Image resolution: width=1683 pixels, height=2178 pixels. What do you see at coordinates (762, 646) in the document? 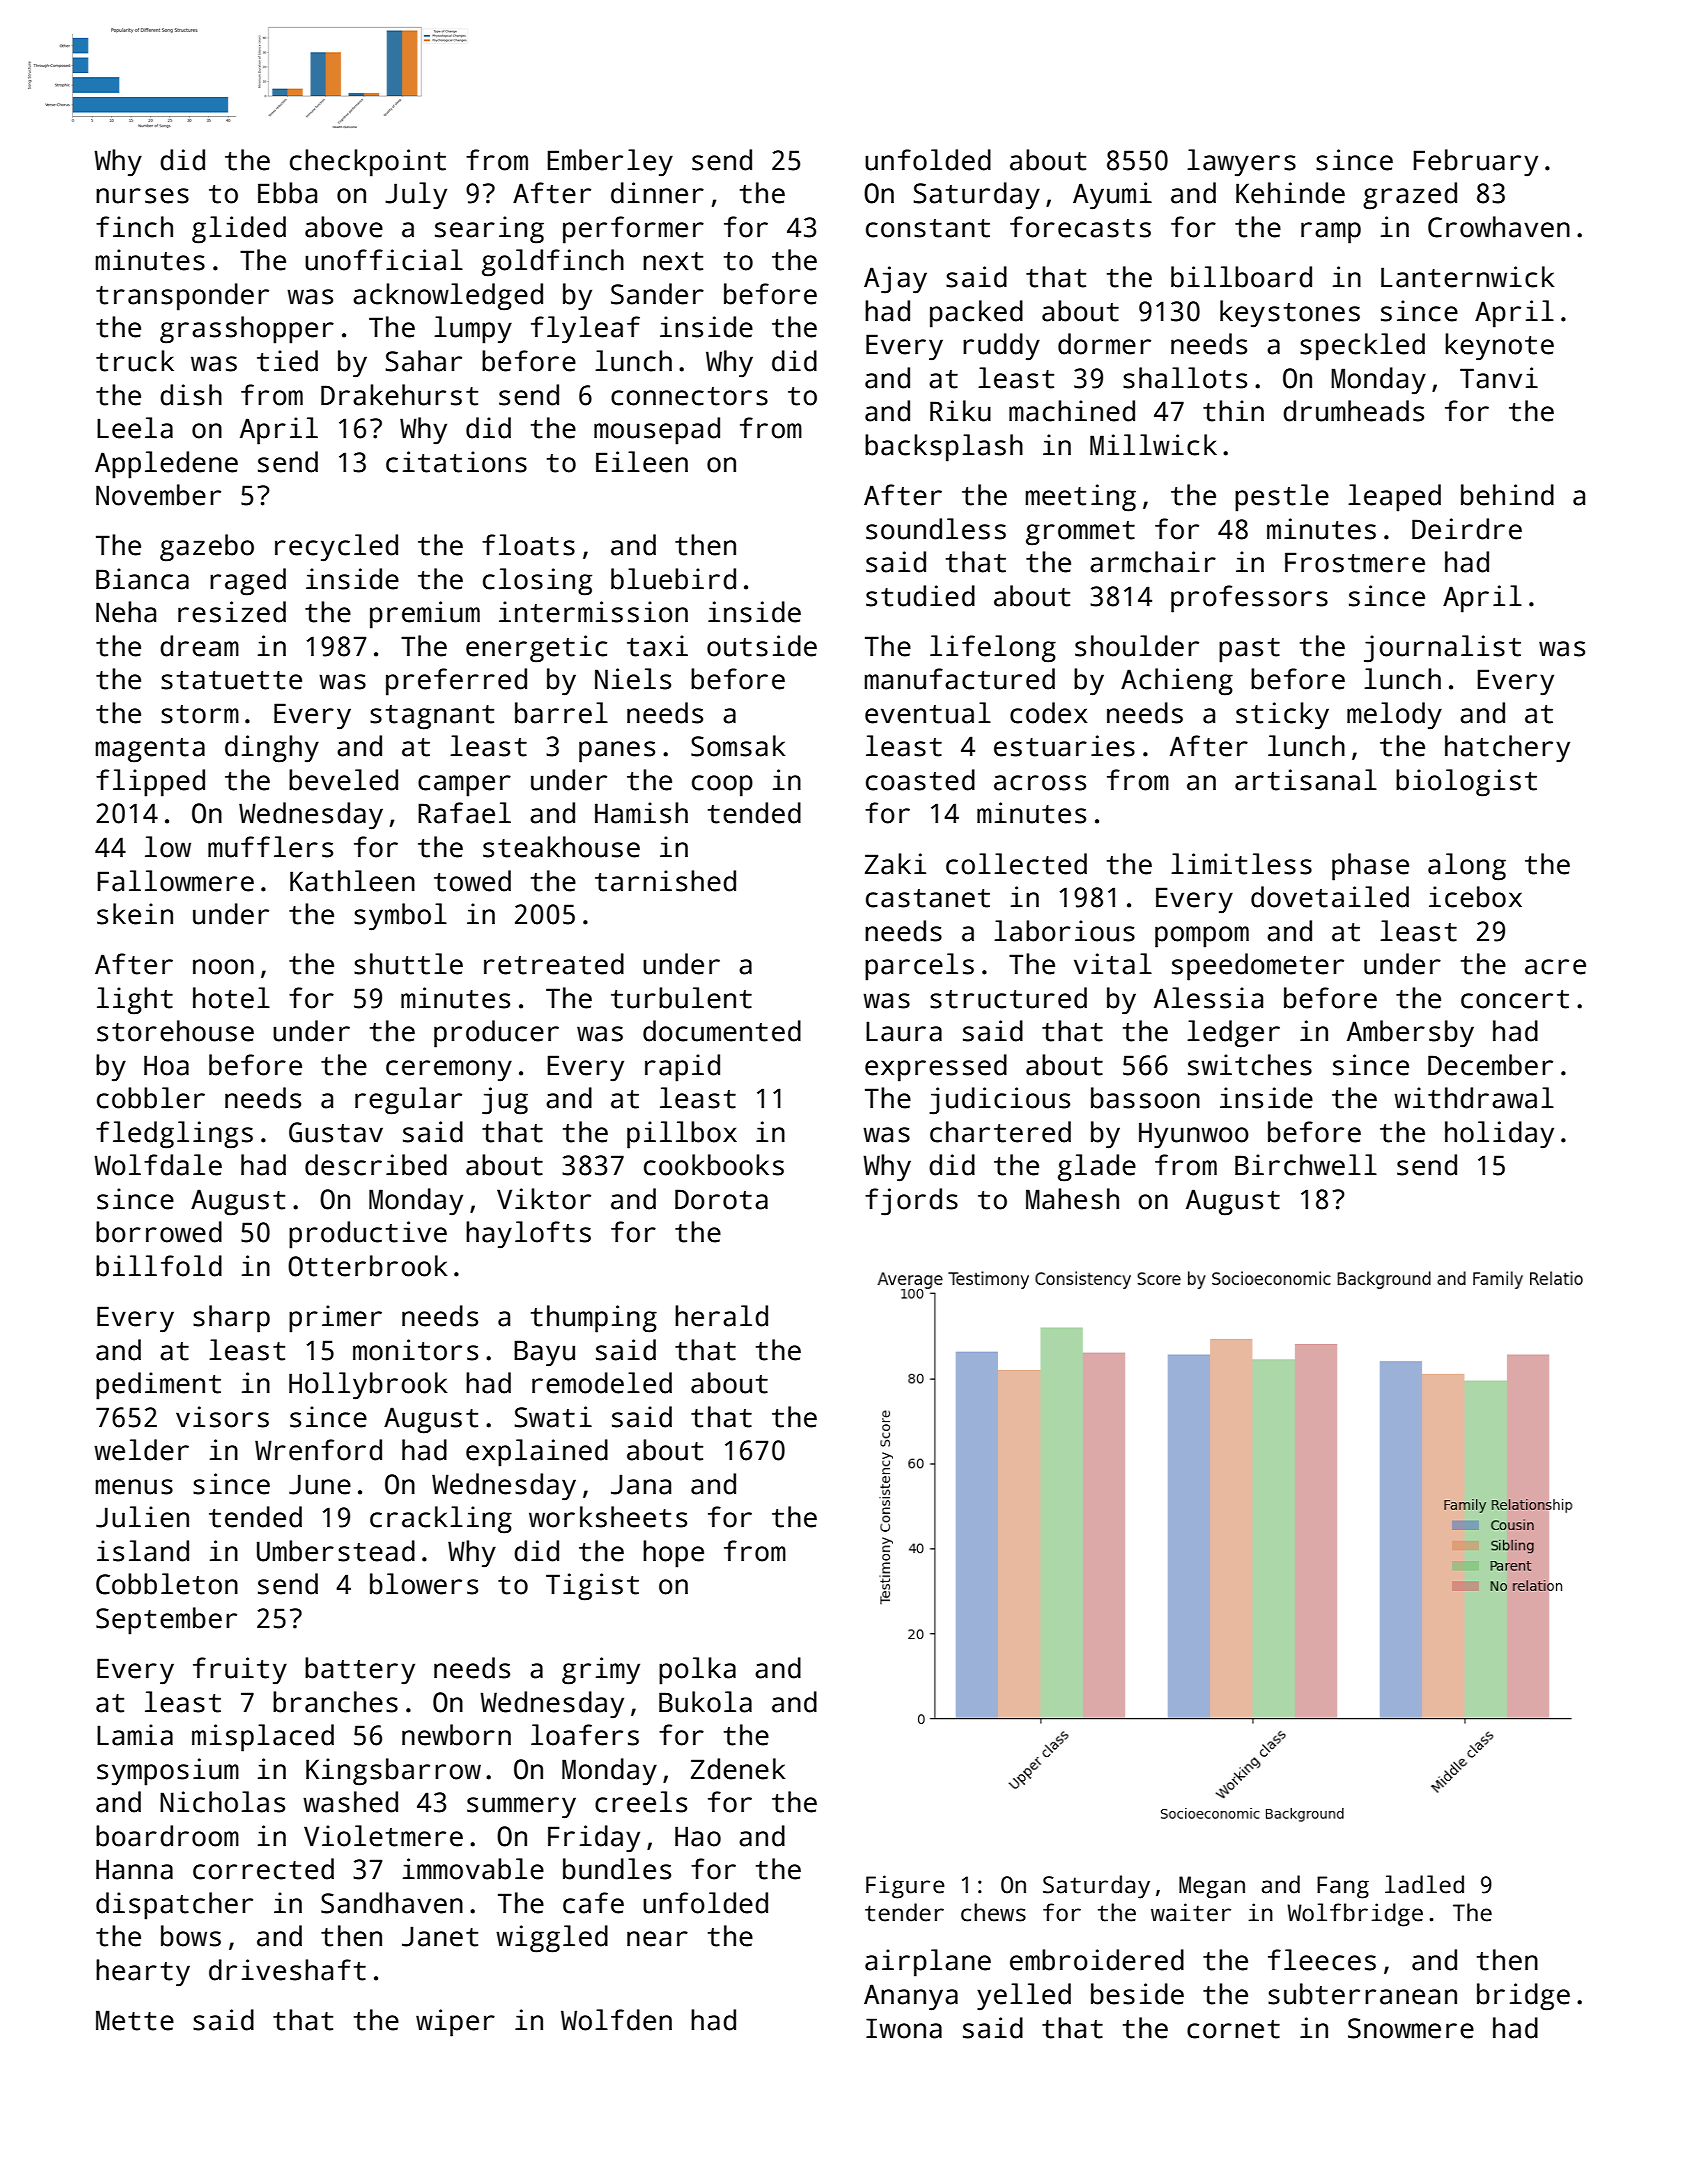
I see `outside` at bounding box center [762, 646].
